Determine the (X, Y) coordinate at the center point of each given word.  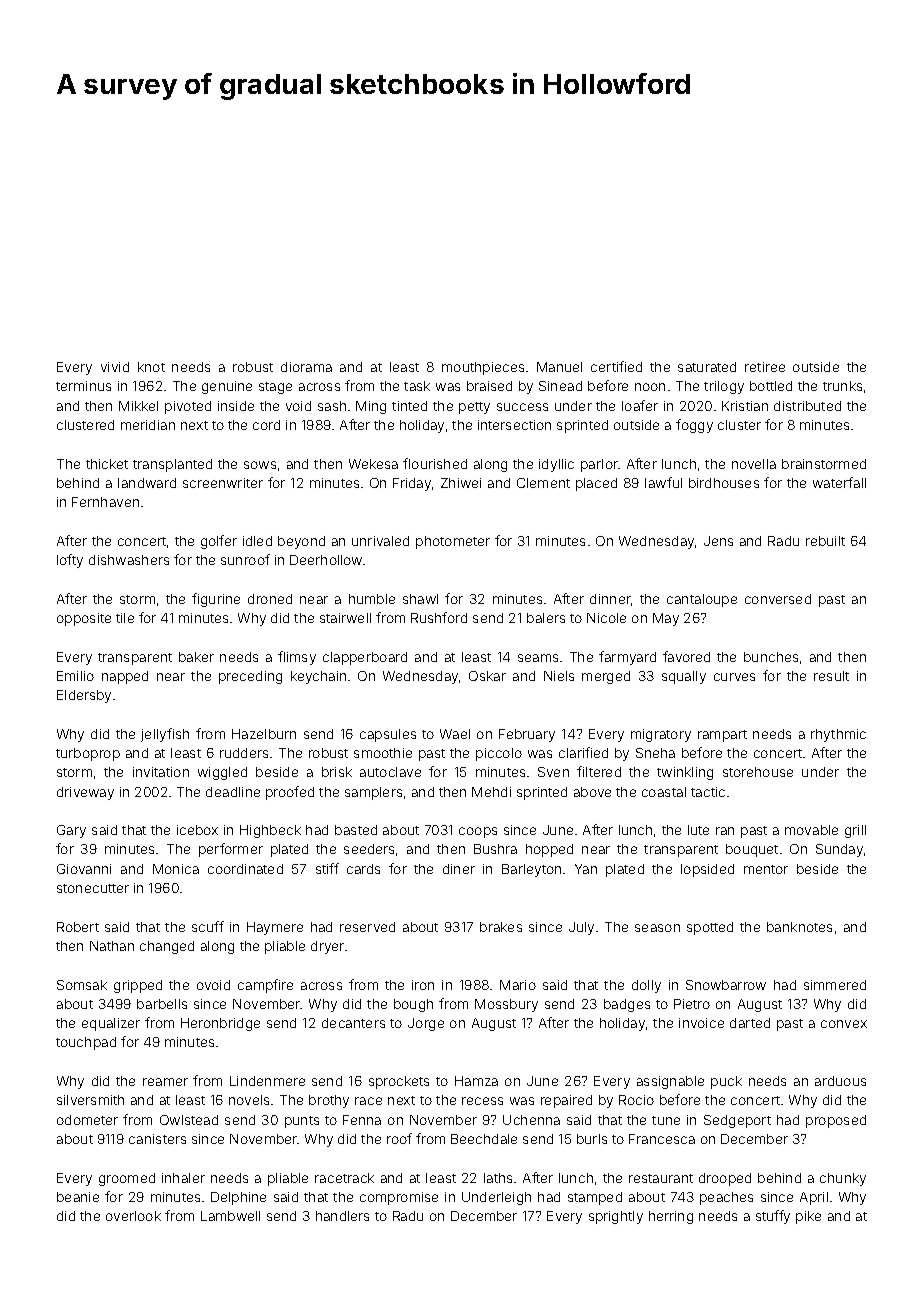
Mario (518, 985)
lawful (663, 482)
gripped (138, 986)
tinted (409, 406)
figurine (216, 600)
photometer (453, 542)
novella (754, 464)
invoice (701, 1023)
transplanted (172, 465)
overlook (133, 1216)
